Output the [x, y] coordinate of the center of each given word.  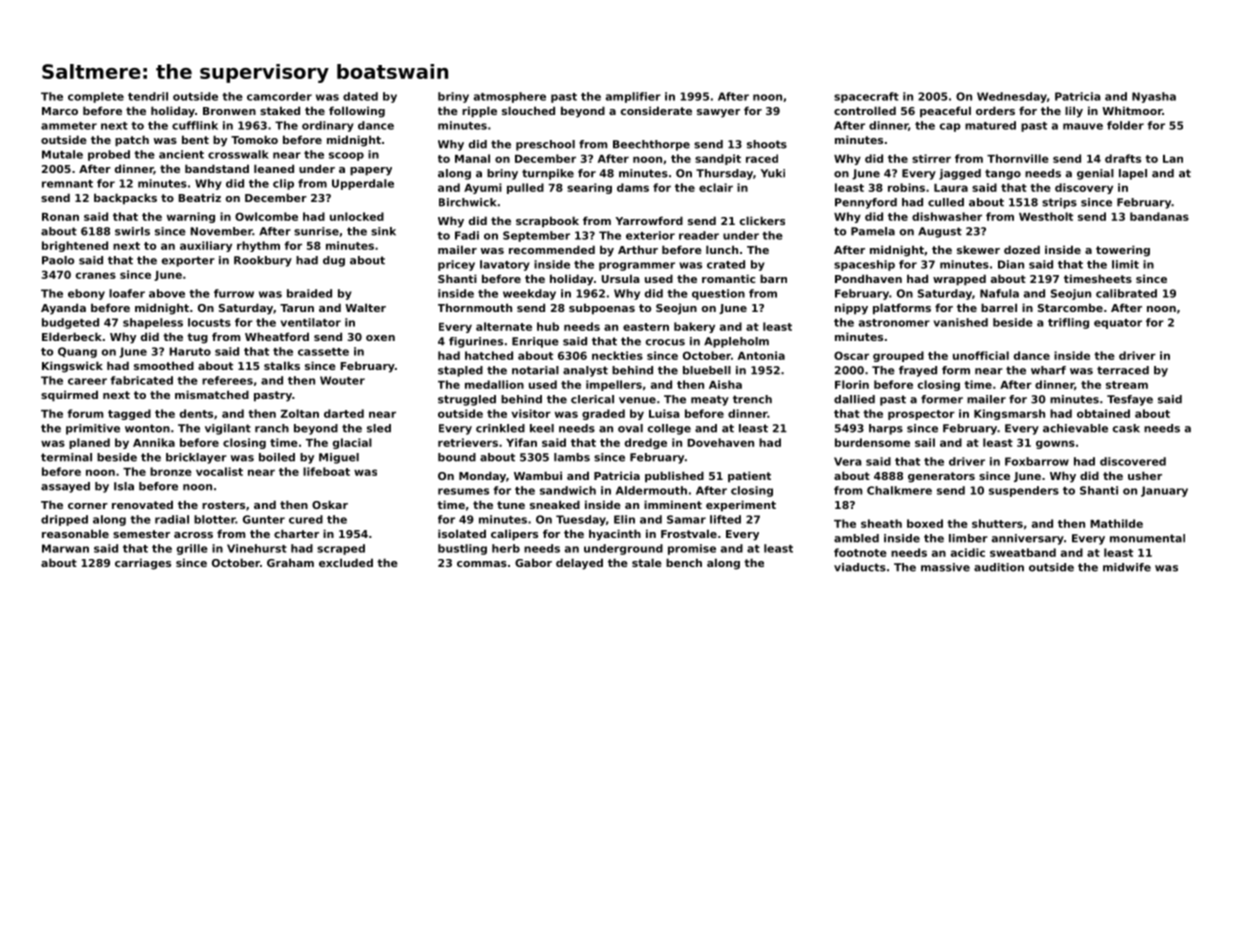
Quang [77, 352]
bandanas [1159, 216]
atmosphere [510, 97]
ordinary [328, 126]
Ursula [620, 278]
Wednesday [1012, 97]
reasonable [75, 533]
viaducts [860, 567]
